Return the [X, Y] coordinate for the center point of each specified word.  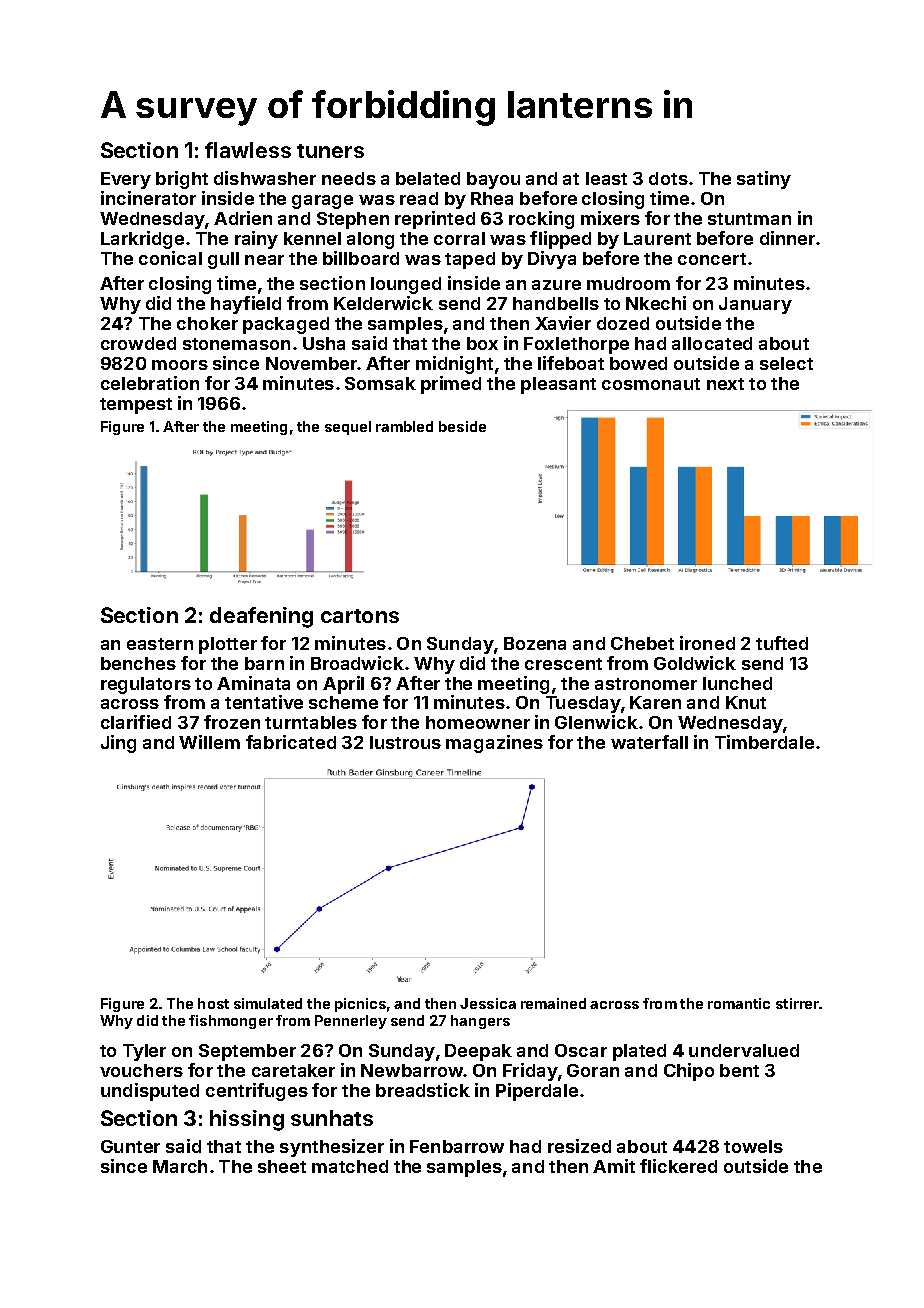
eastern [160, 644]
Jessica [488, 1003]
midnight [454, 365]
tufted [782, 643]
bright [182, 180]
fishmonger [231, 1022]
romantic [739, 1003]
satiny [764, 180]
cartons [360, 616]
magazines [494, 744]
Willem [209, 742]
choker [207, 323]
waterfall [649, 742]
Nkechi [656, 303]
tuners [330, 151]
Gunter [130, 1146]
